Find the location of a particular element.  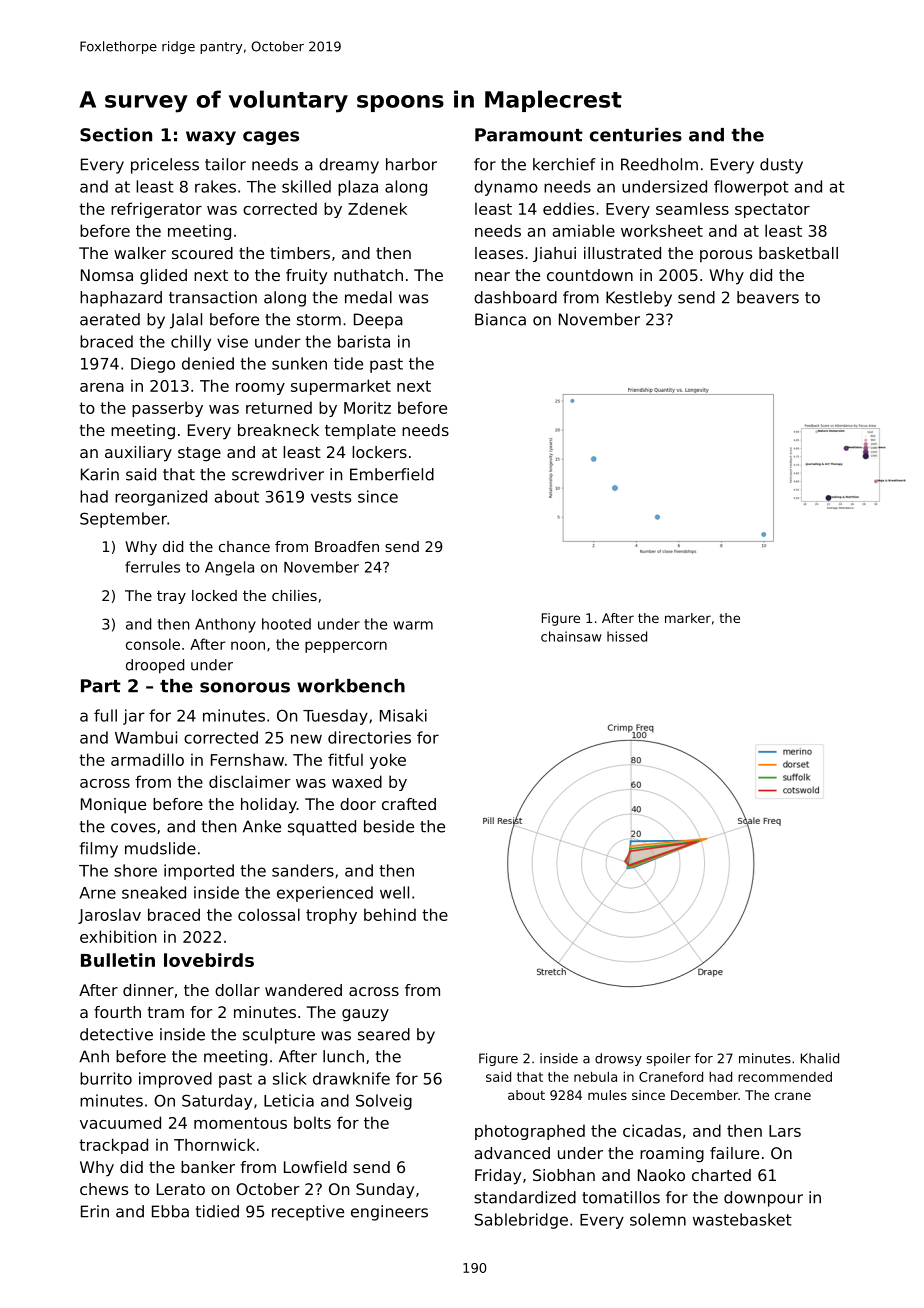

Emberfield is located at coordinates (392, 474).
